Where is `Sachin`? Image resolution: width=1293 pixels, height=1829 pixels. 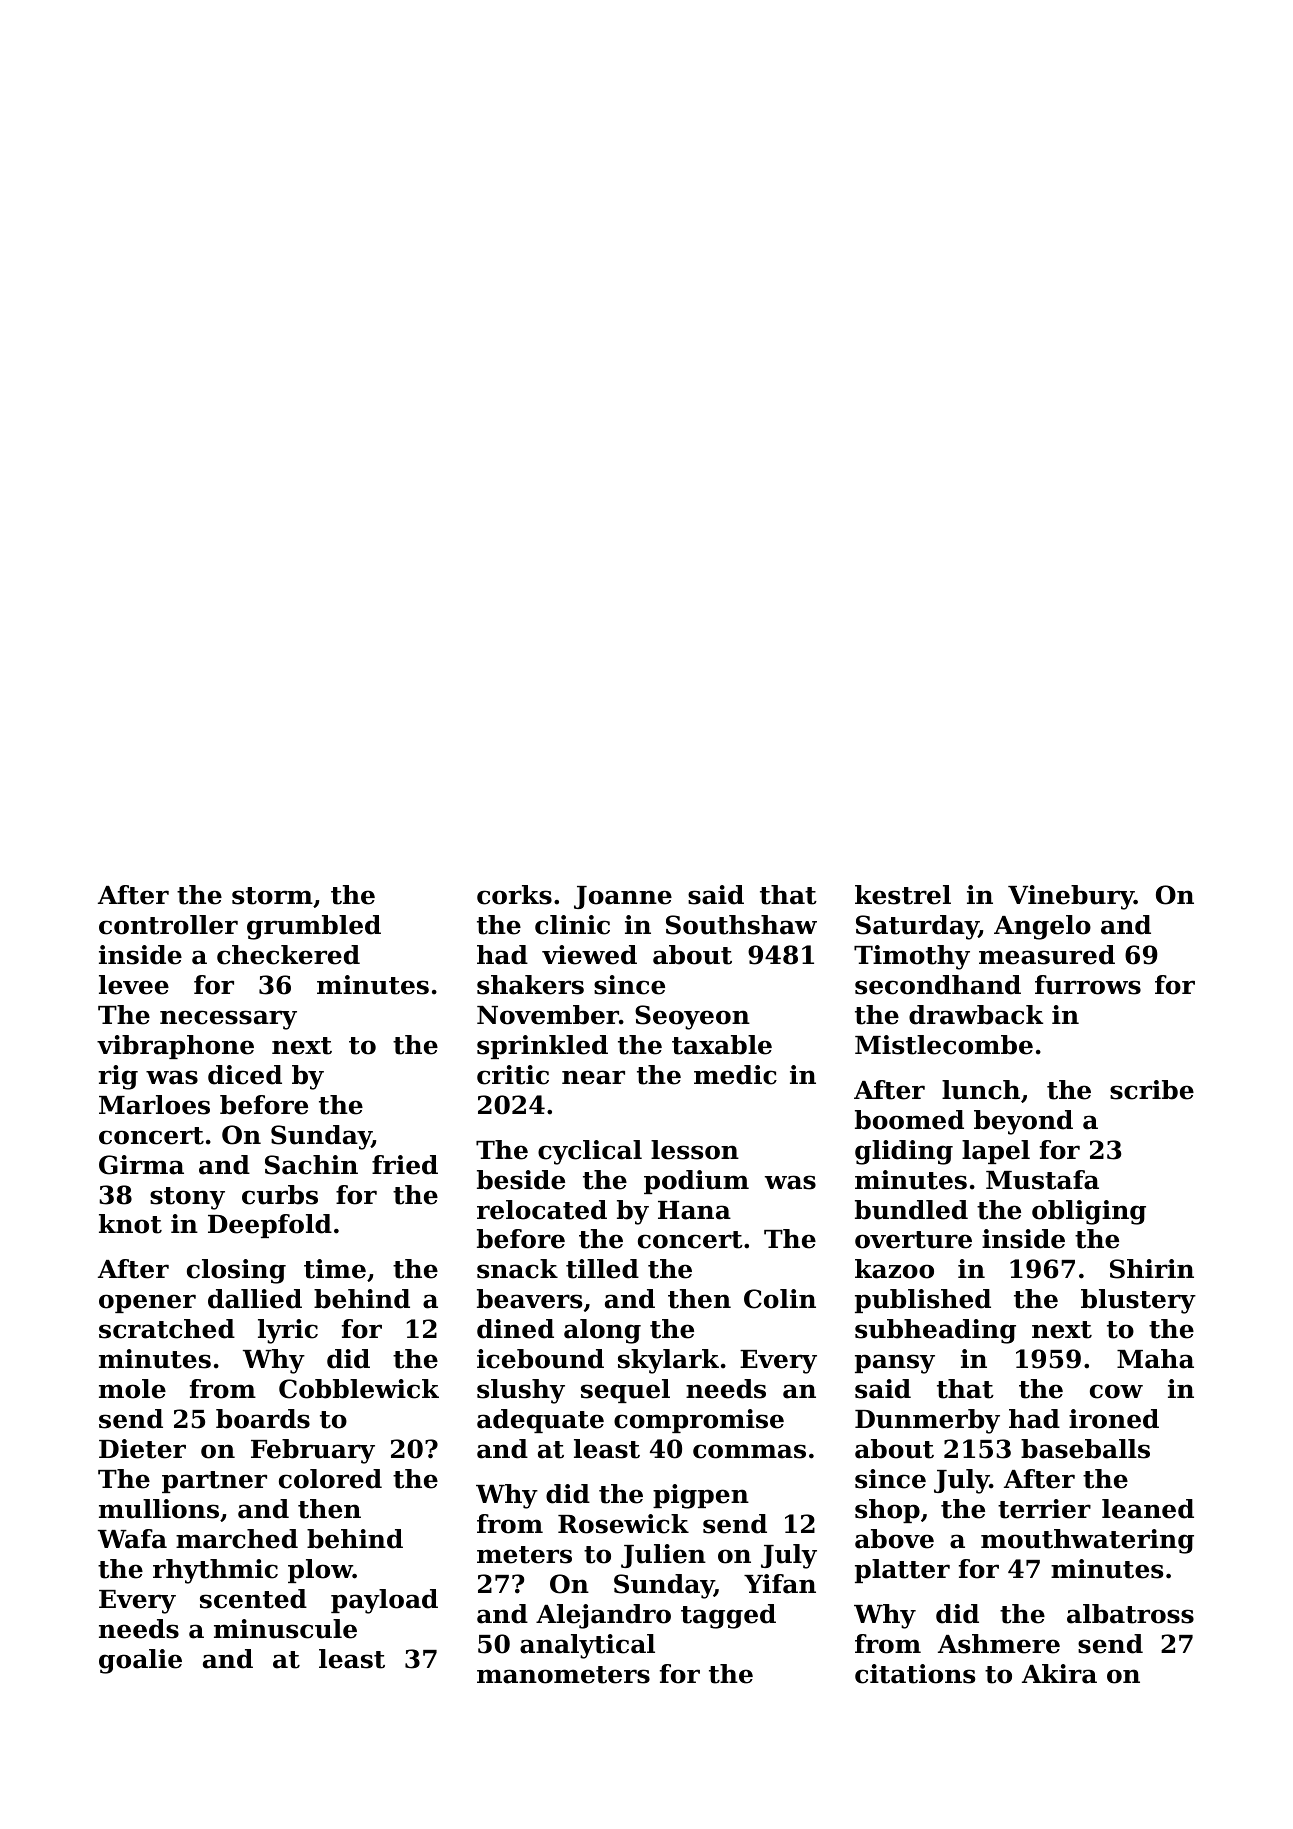
Sachin is located at coordinates (311, 1165).
